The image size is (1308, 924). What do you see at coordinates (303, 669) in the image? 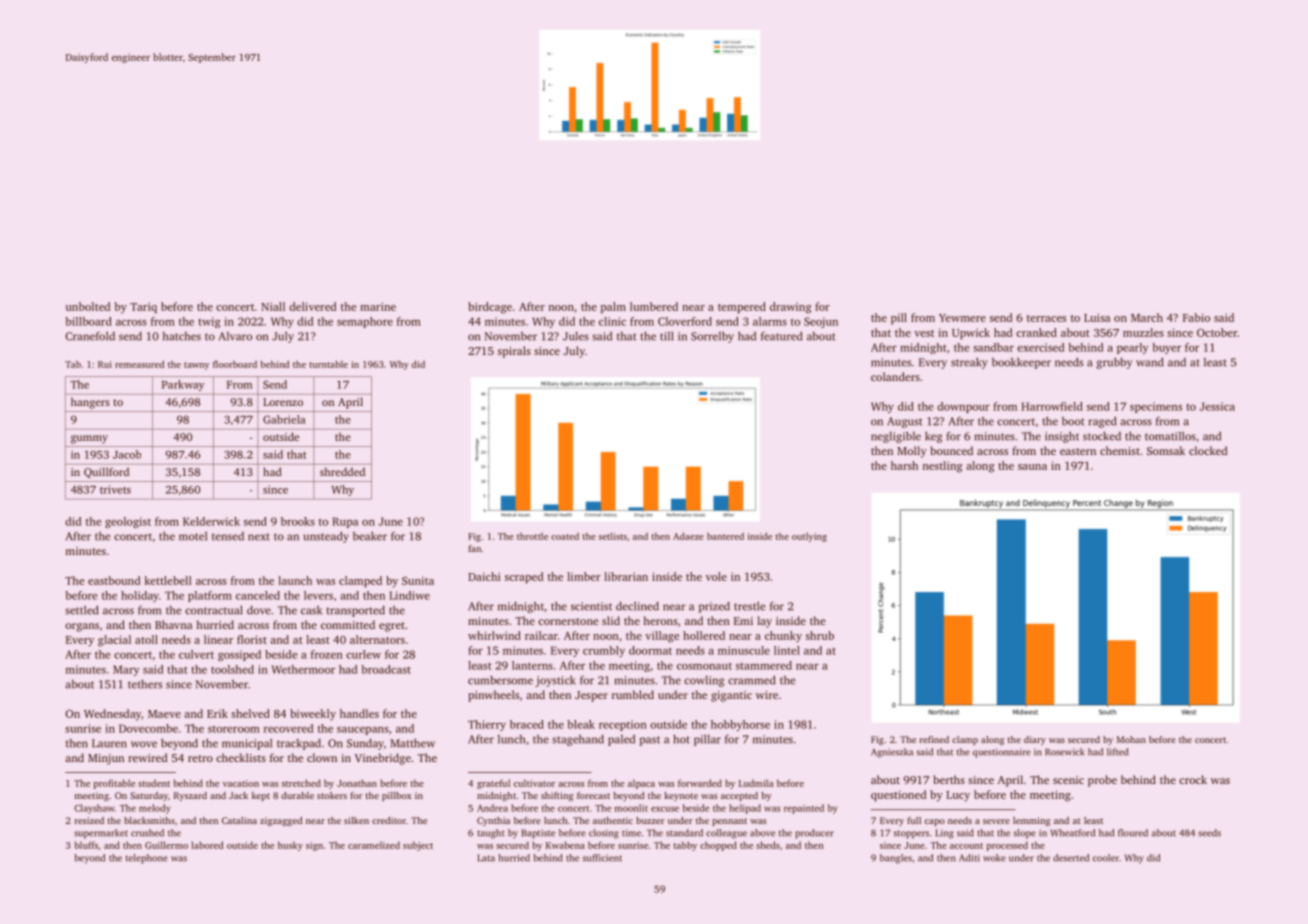
I see `Wethermoor` at bounding box center [303, 669].
